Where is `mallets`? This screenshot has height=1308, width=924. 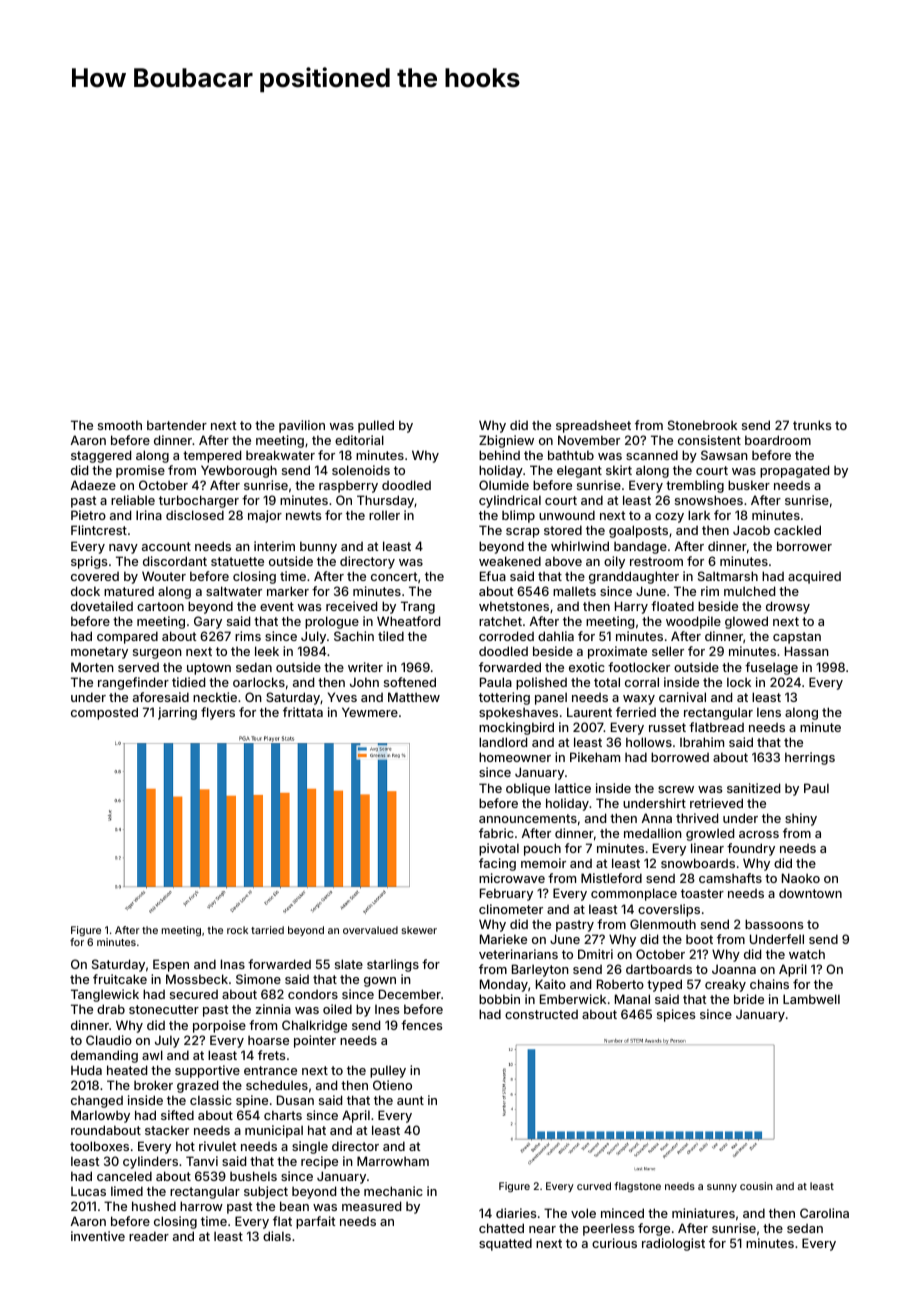
mallets is located at coordinates (574, 591).
